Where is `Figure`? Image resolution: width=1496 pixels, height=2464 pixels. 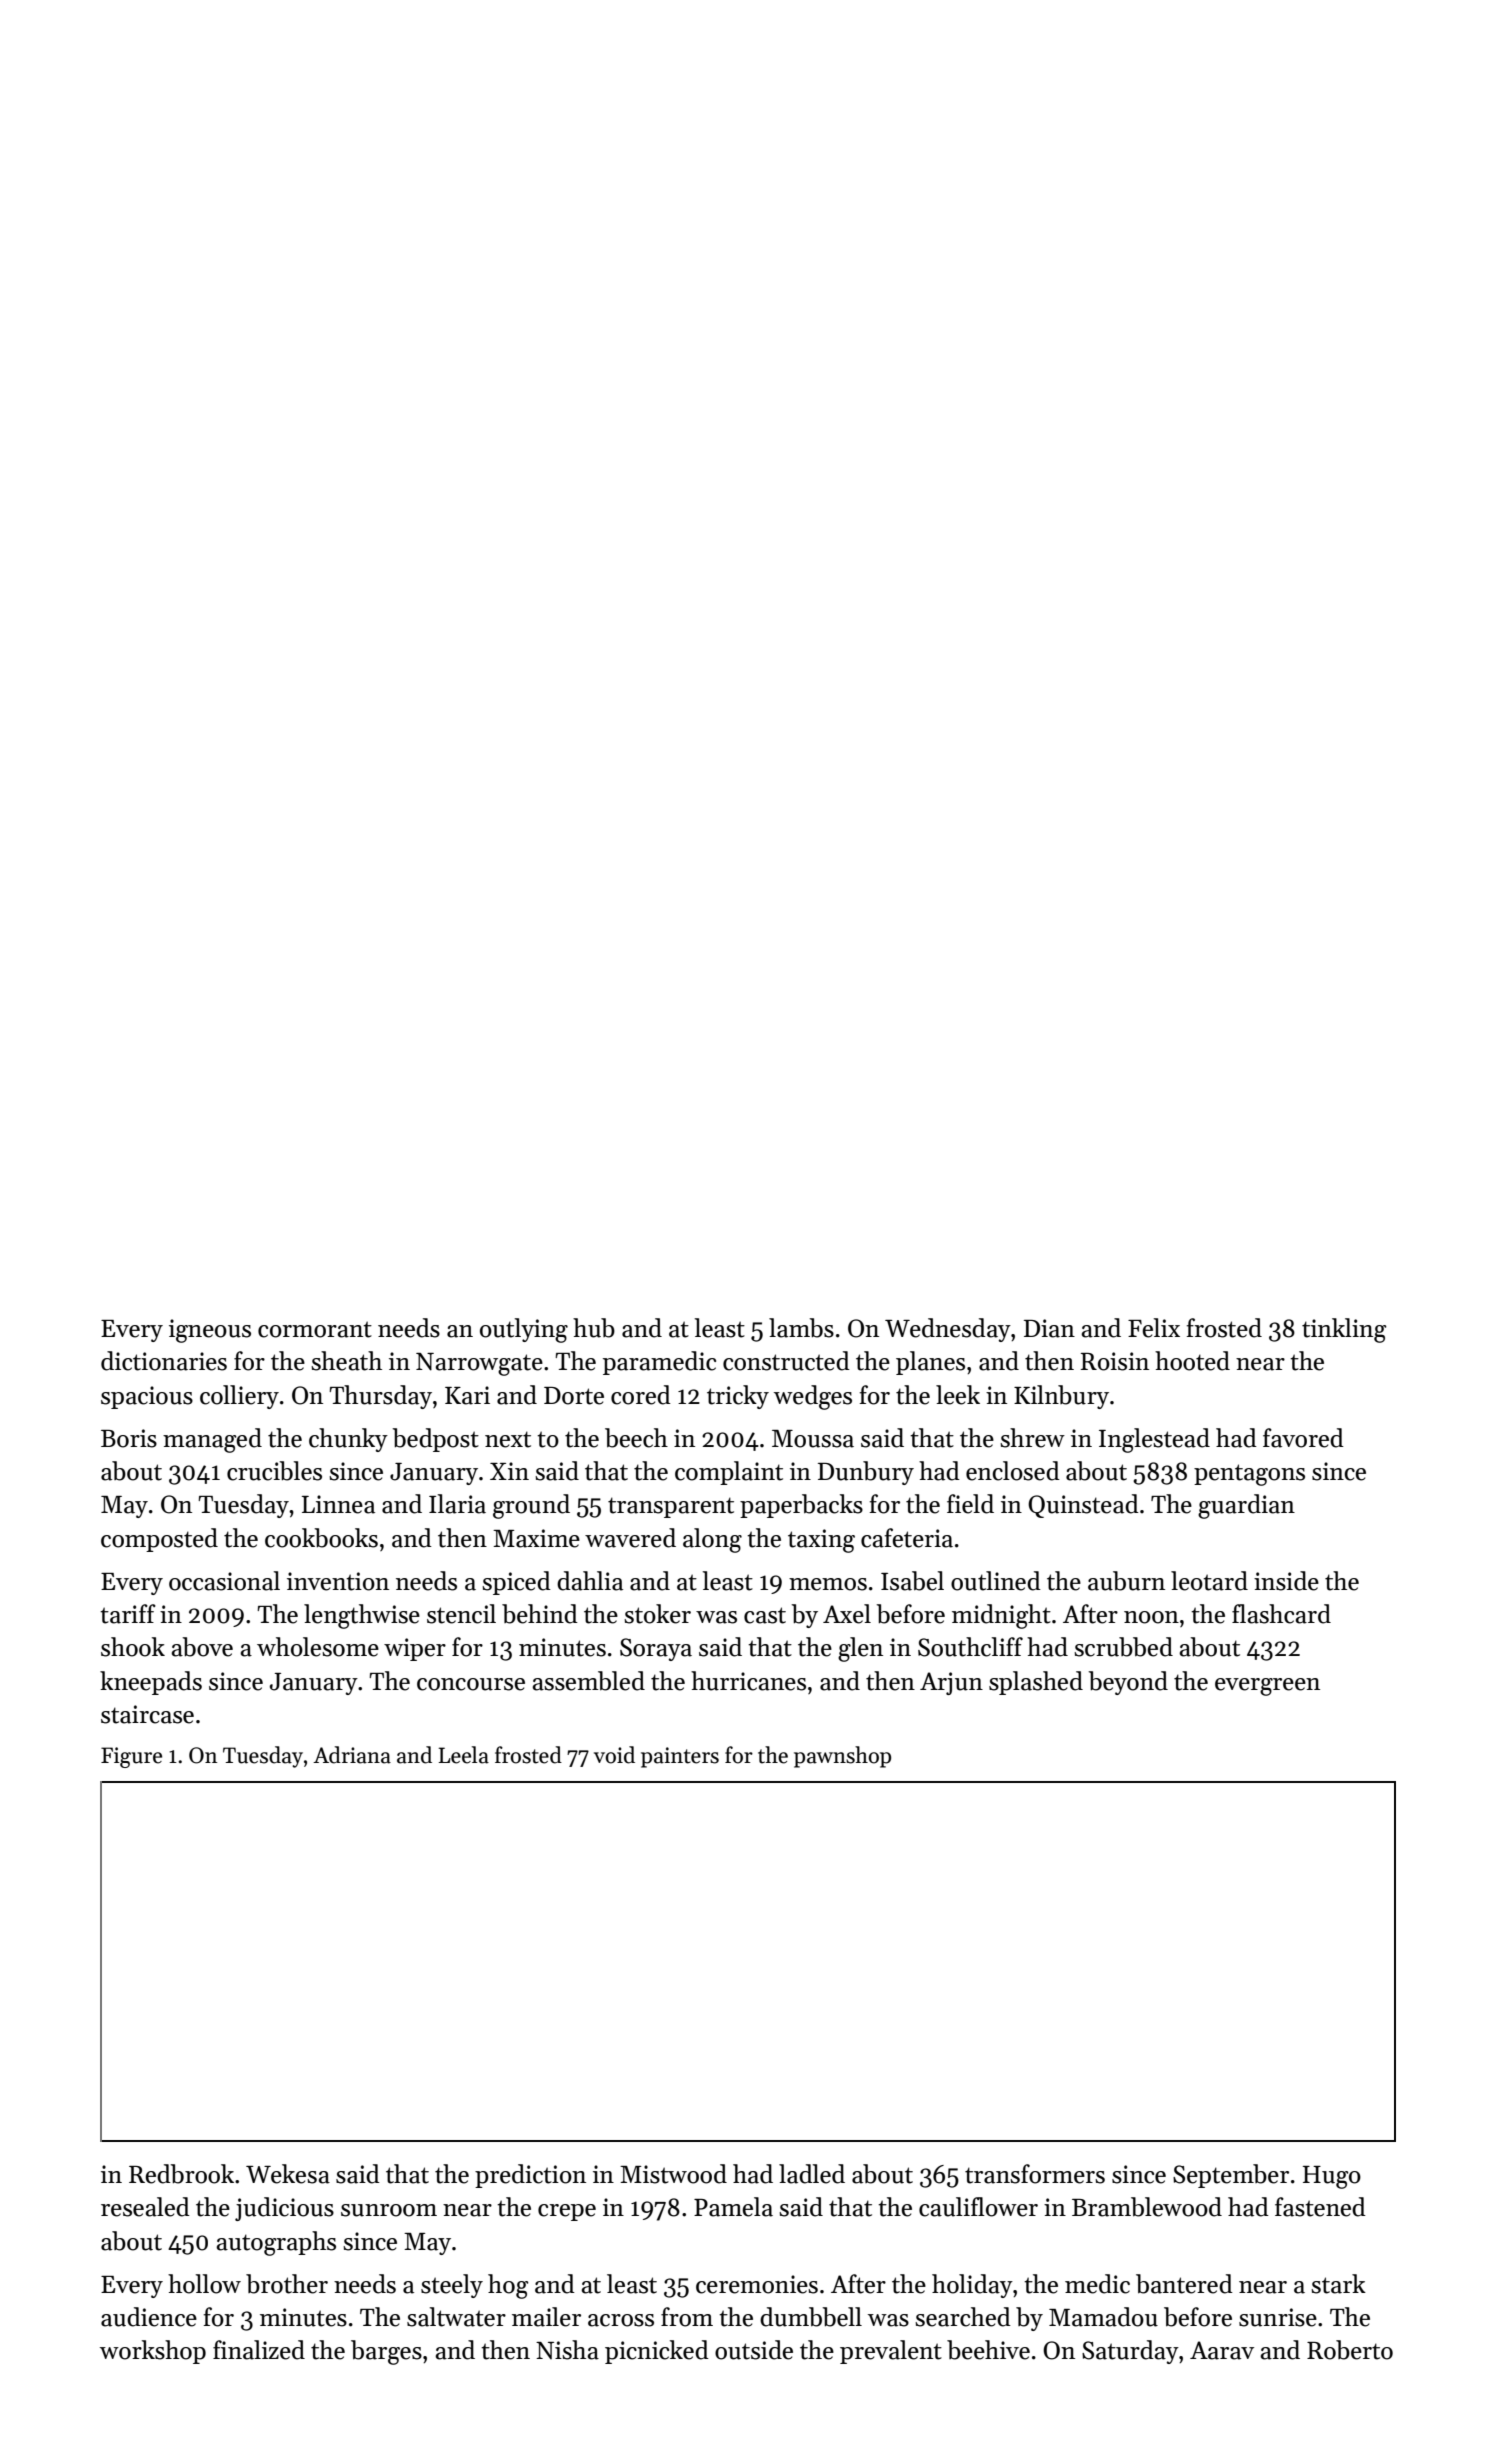
Figure is located at coordinates (131, 1757).
